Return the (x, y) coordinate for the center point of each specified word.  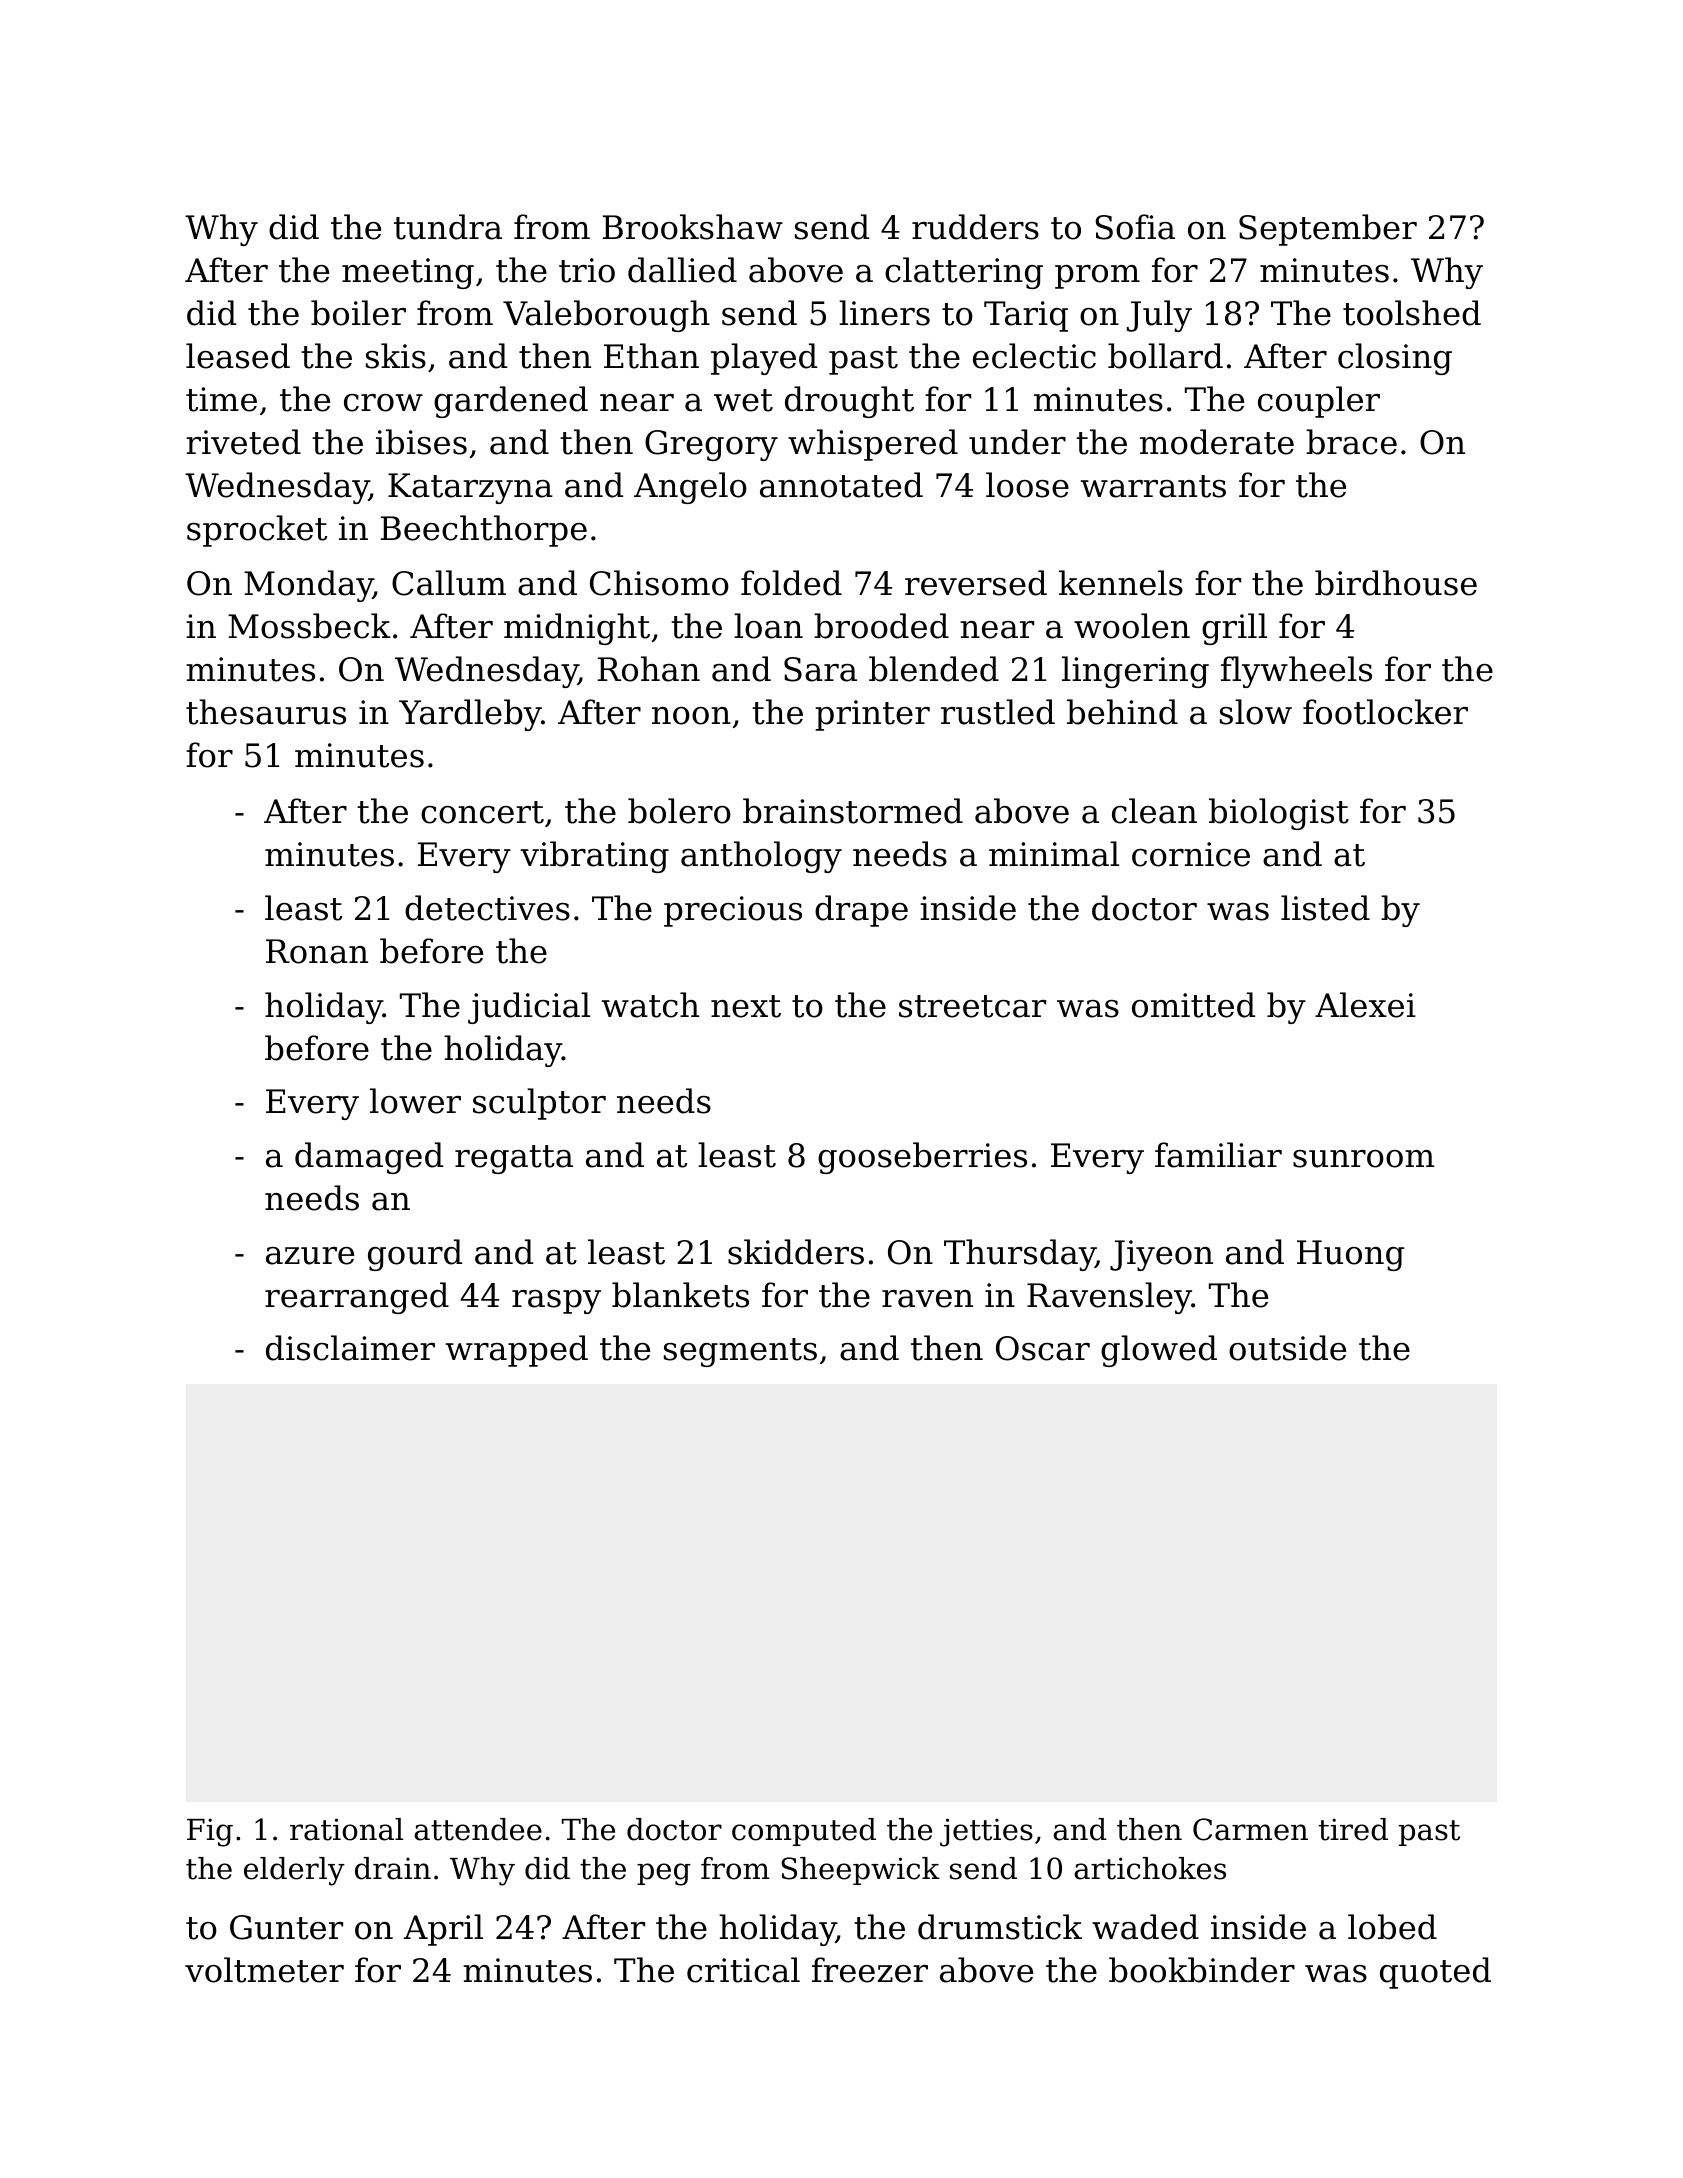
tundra (448, 227)
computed (804, 1832)
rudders (975, 227)
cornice (1191, 854)
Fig (210, 1832)
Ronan (317, 951)
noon (691, 716)
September (1328, 230)
